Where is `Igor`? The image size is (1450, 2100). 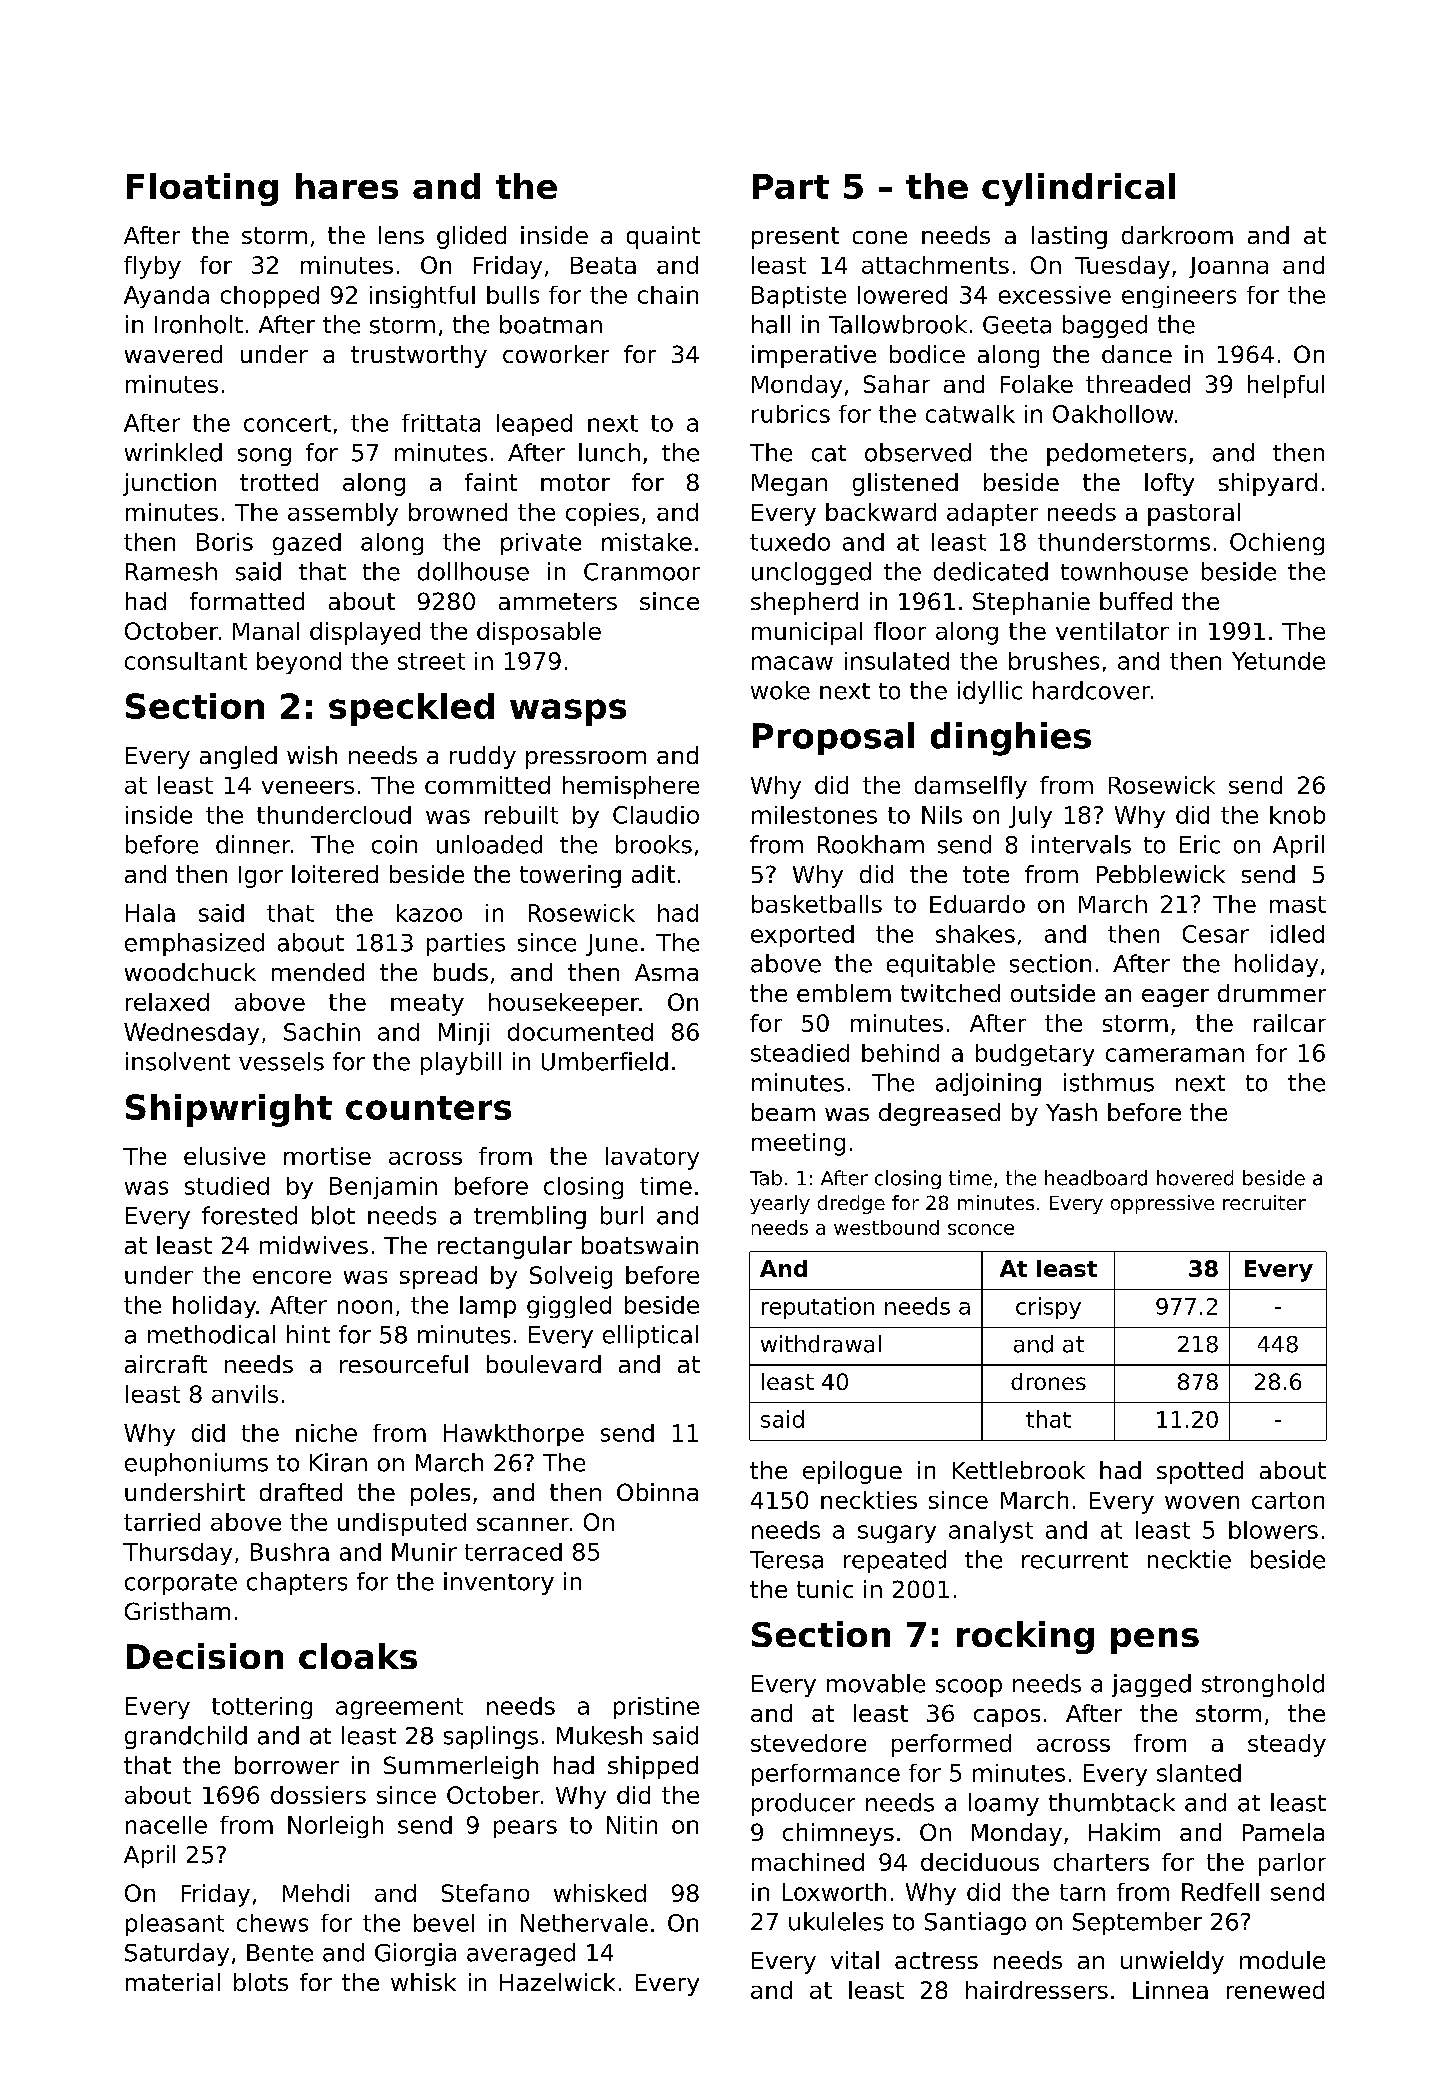
Igor is located at coordinates (261, 877).
